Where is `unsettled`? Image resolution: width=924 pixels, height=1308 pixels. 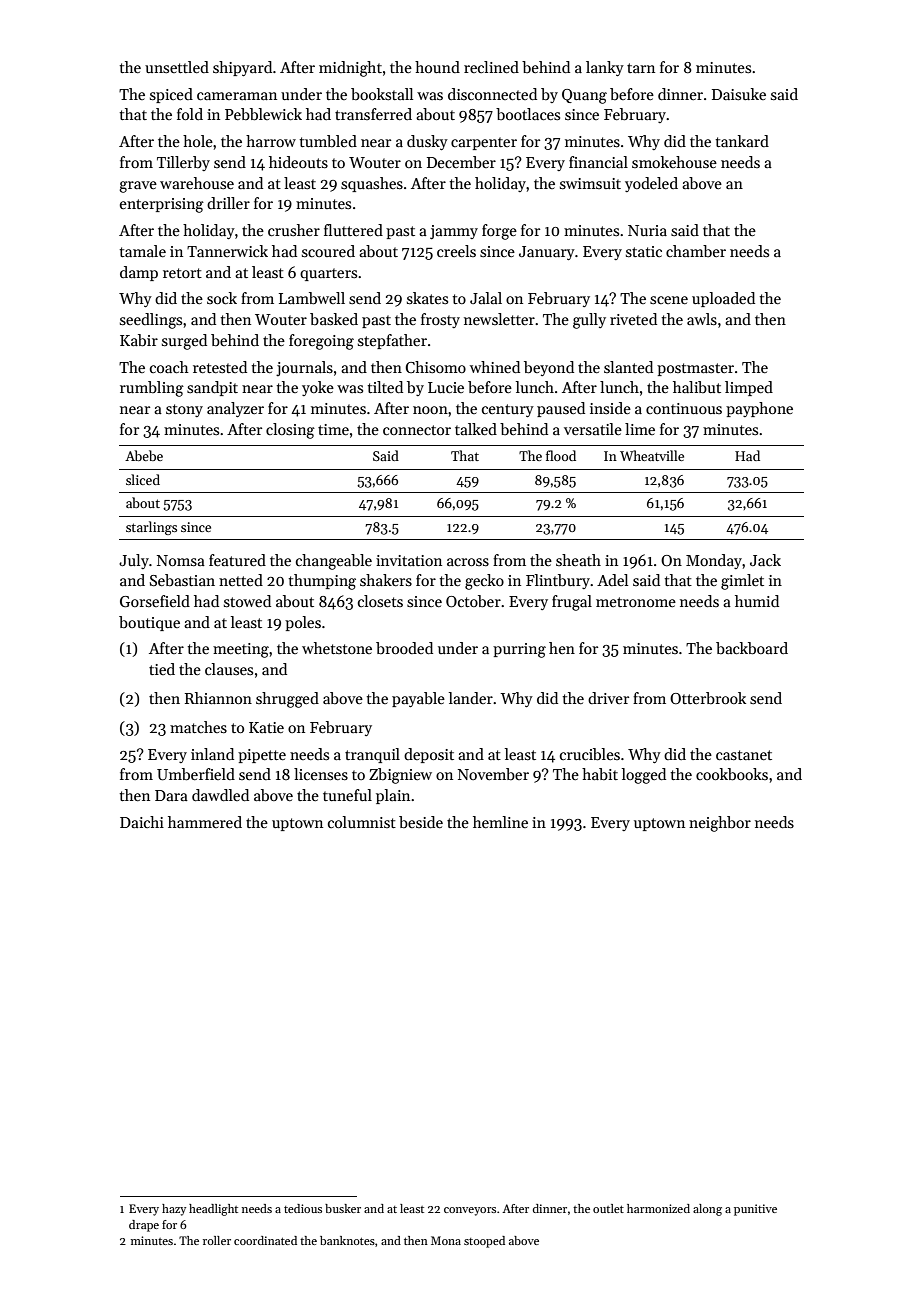 unsettled is located at coordinates (177, 67).
